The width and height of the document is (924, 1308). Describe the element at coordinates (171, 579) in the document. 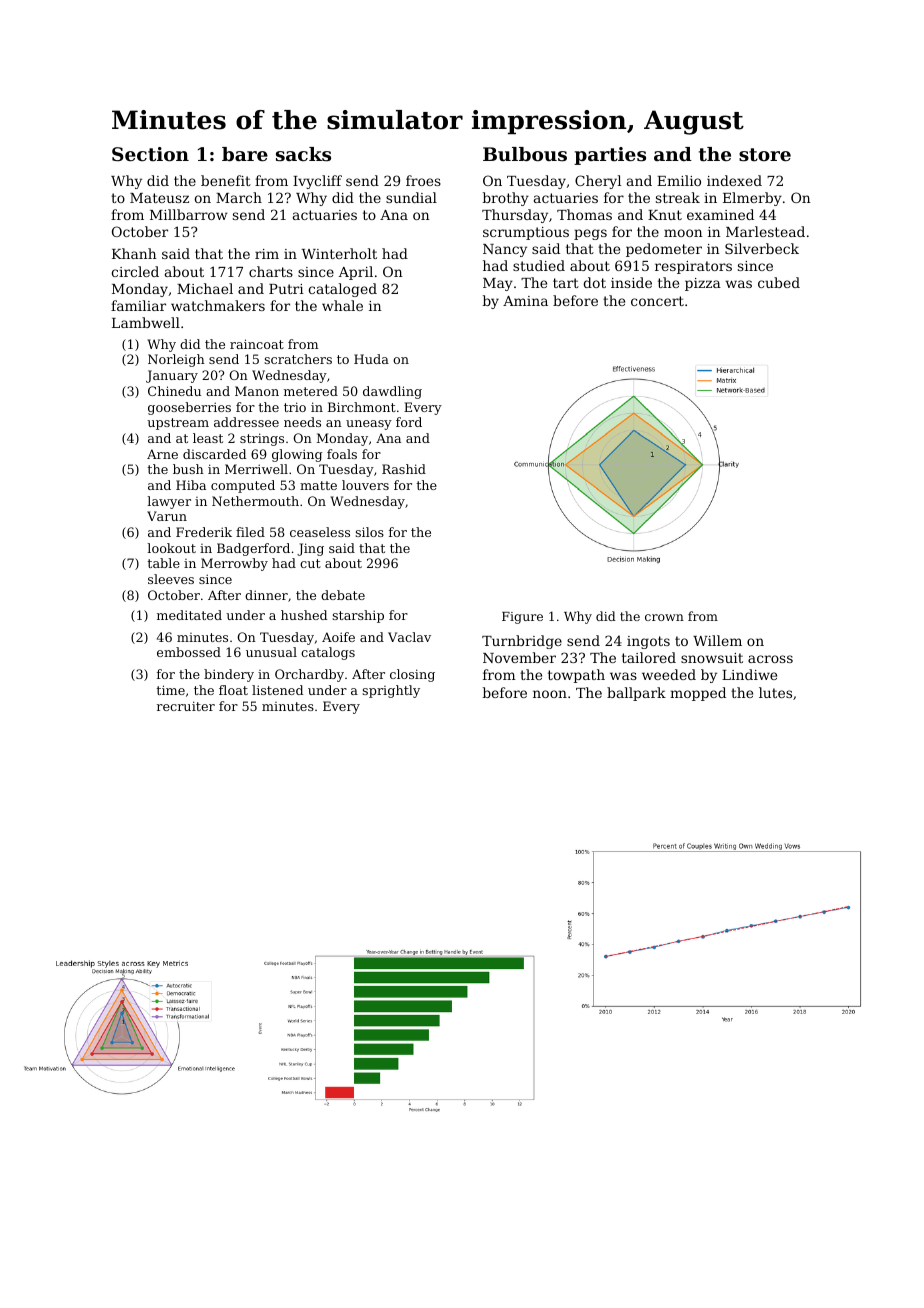

I see `sleeves` at that location.
